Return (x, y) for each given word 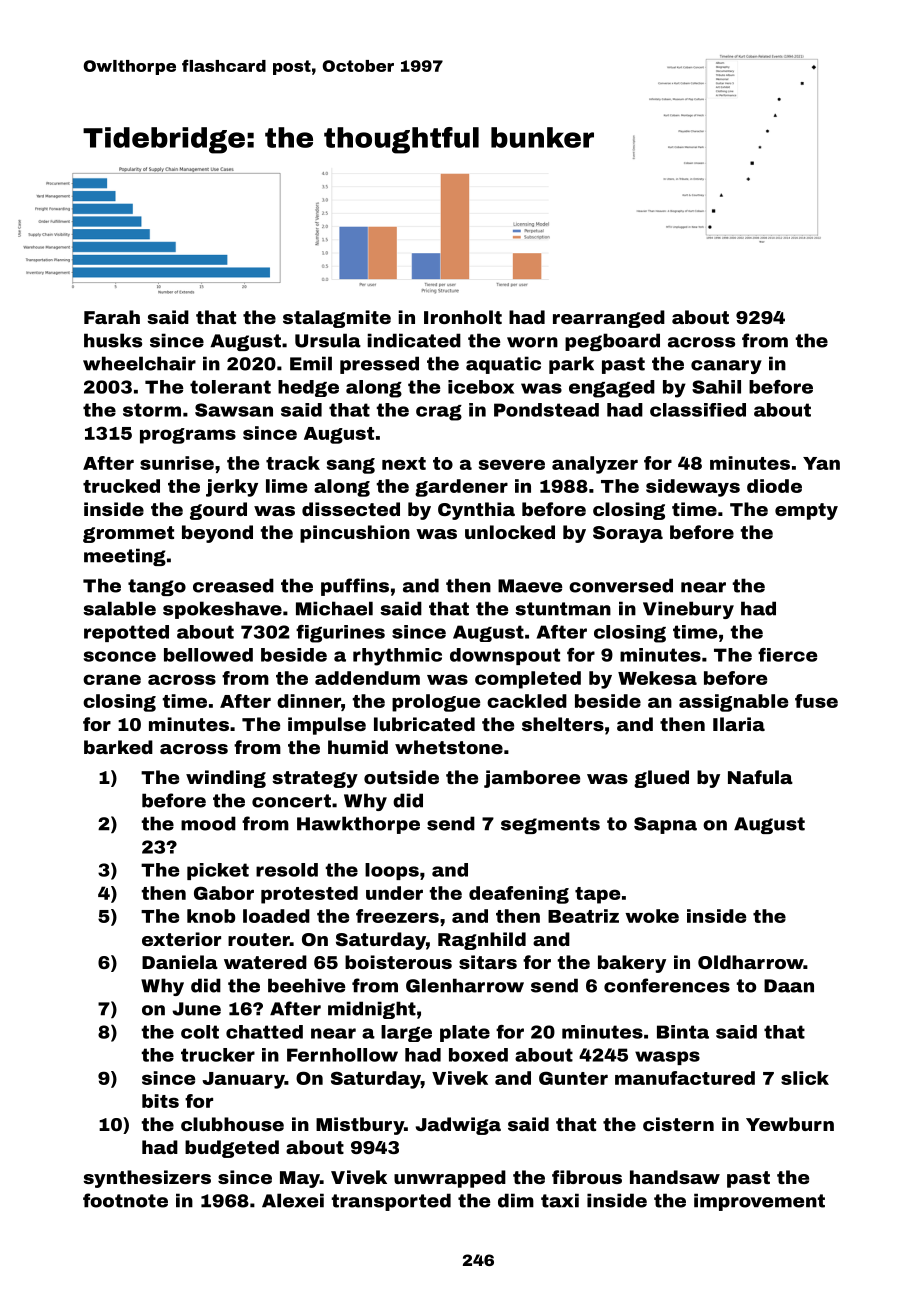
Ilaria (739, 724)
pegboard (612, 342)
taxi (560, 1200)
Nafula (760, 777)
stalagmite (337, 319)
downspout (505, 656)
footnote (125, 1200)
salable (119, 608)
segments (550, 825)
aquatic (503, 365)
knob (211, 916)
